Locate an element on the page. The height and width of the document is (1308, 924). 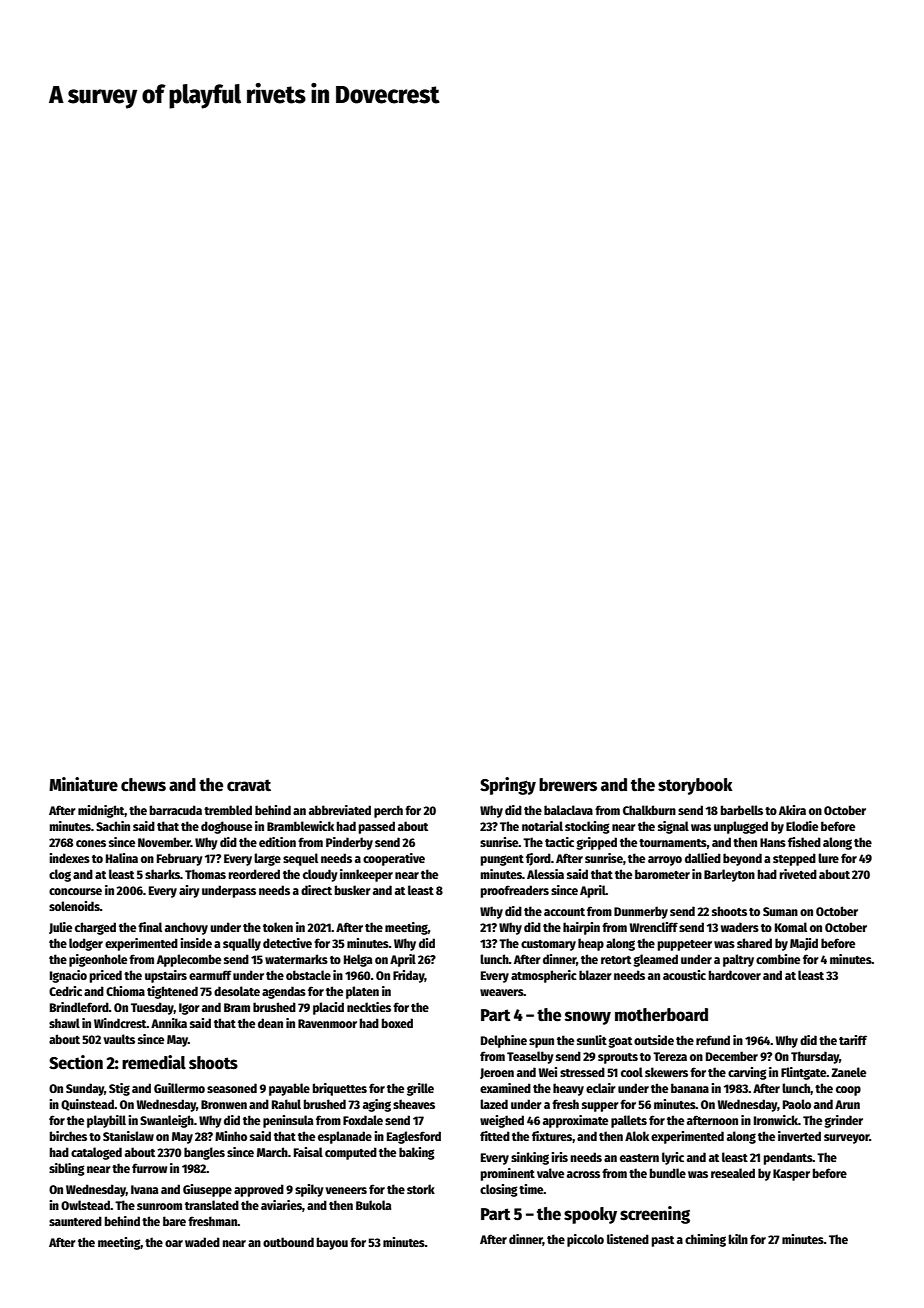
outbound is located at coordinates (288, 1242).
